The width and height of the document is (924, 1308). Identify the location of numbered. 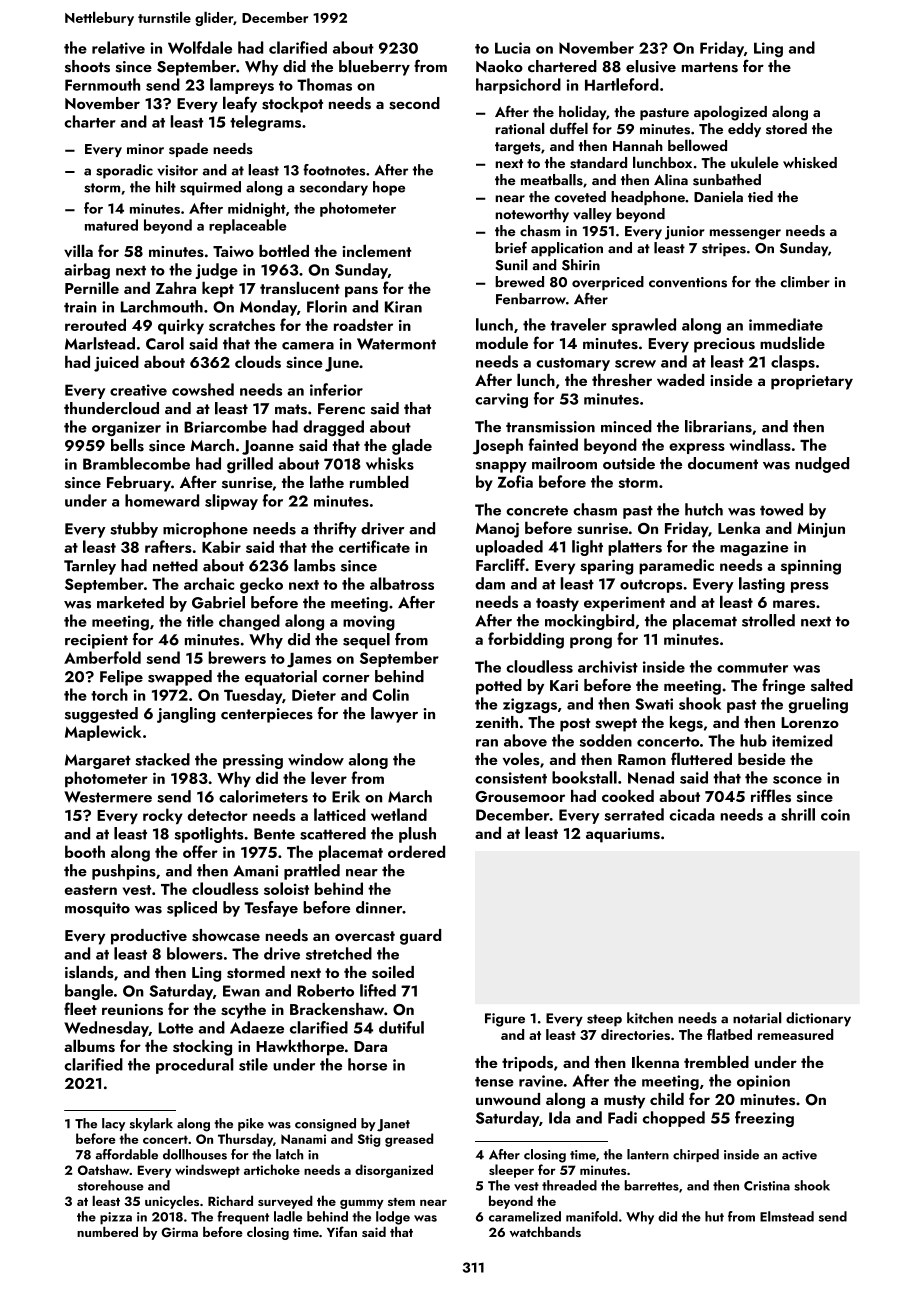
(107, 1232).
